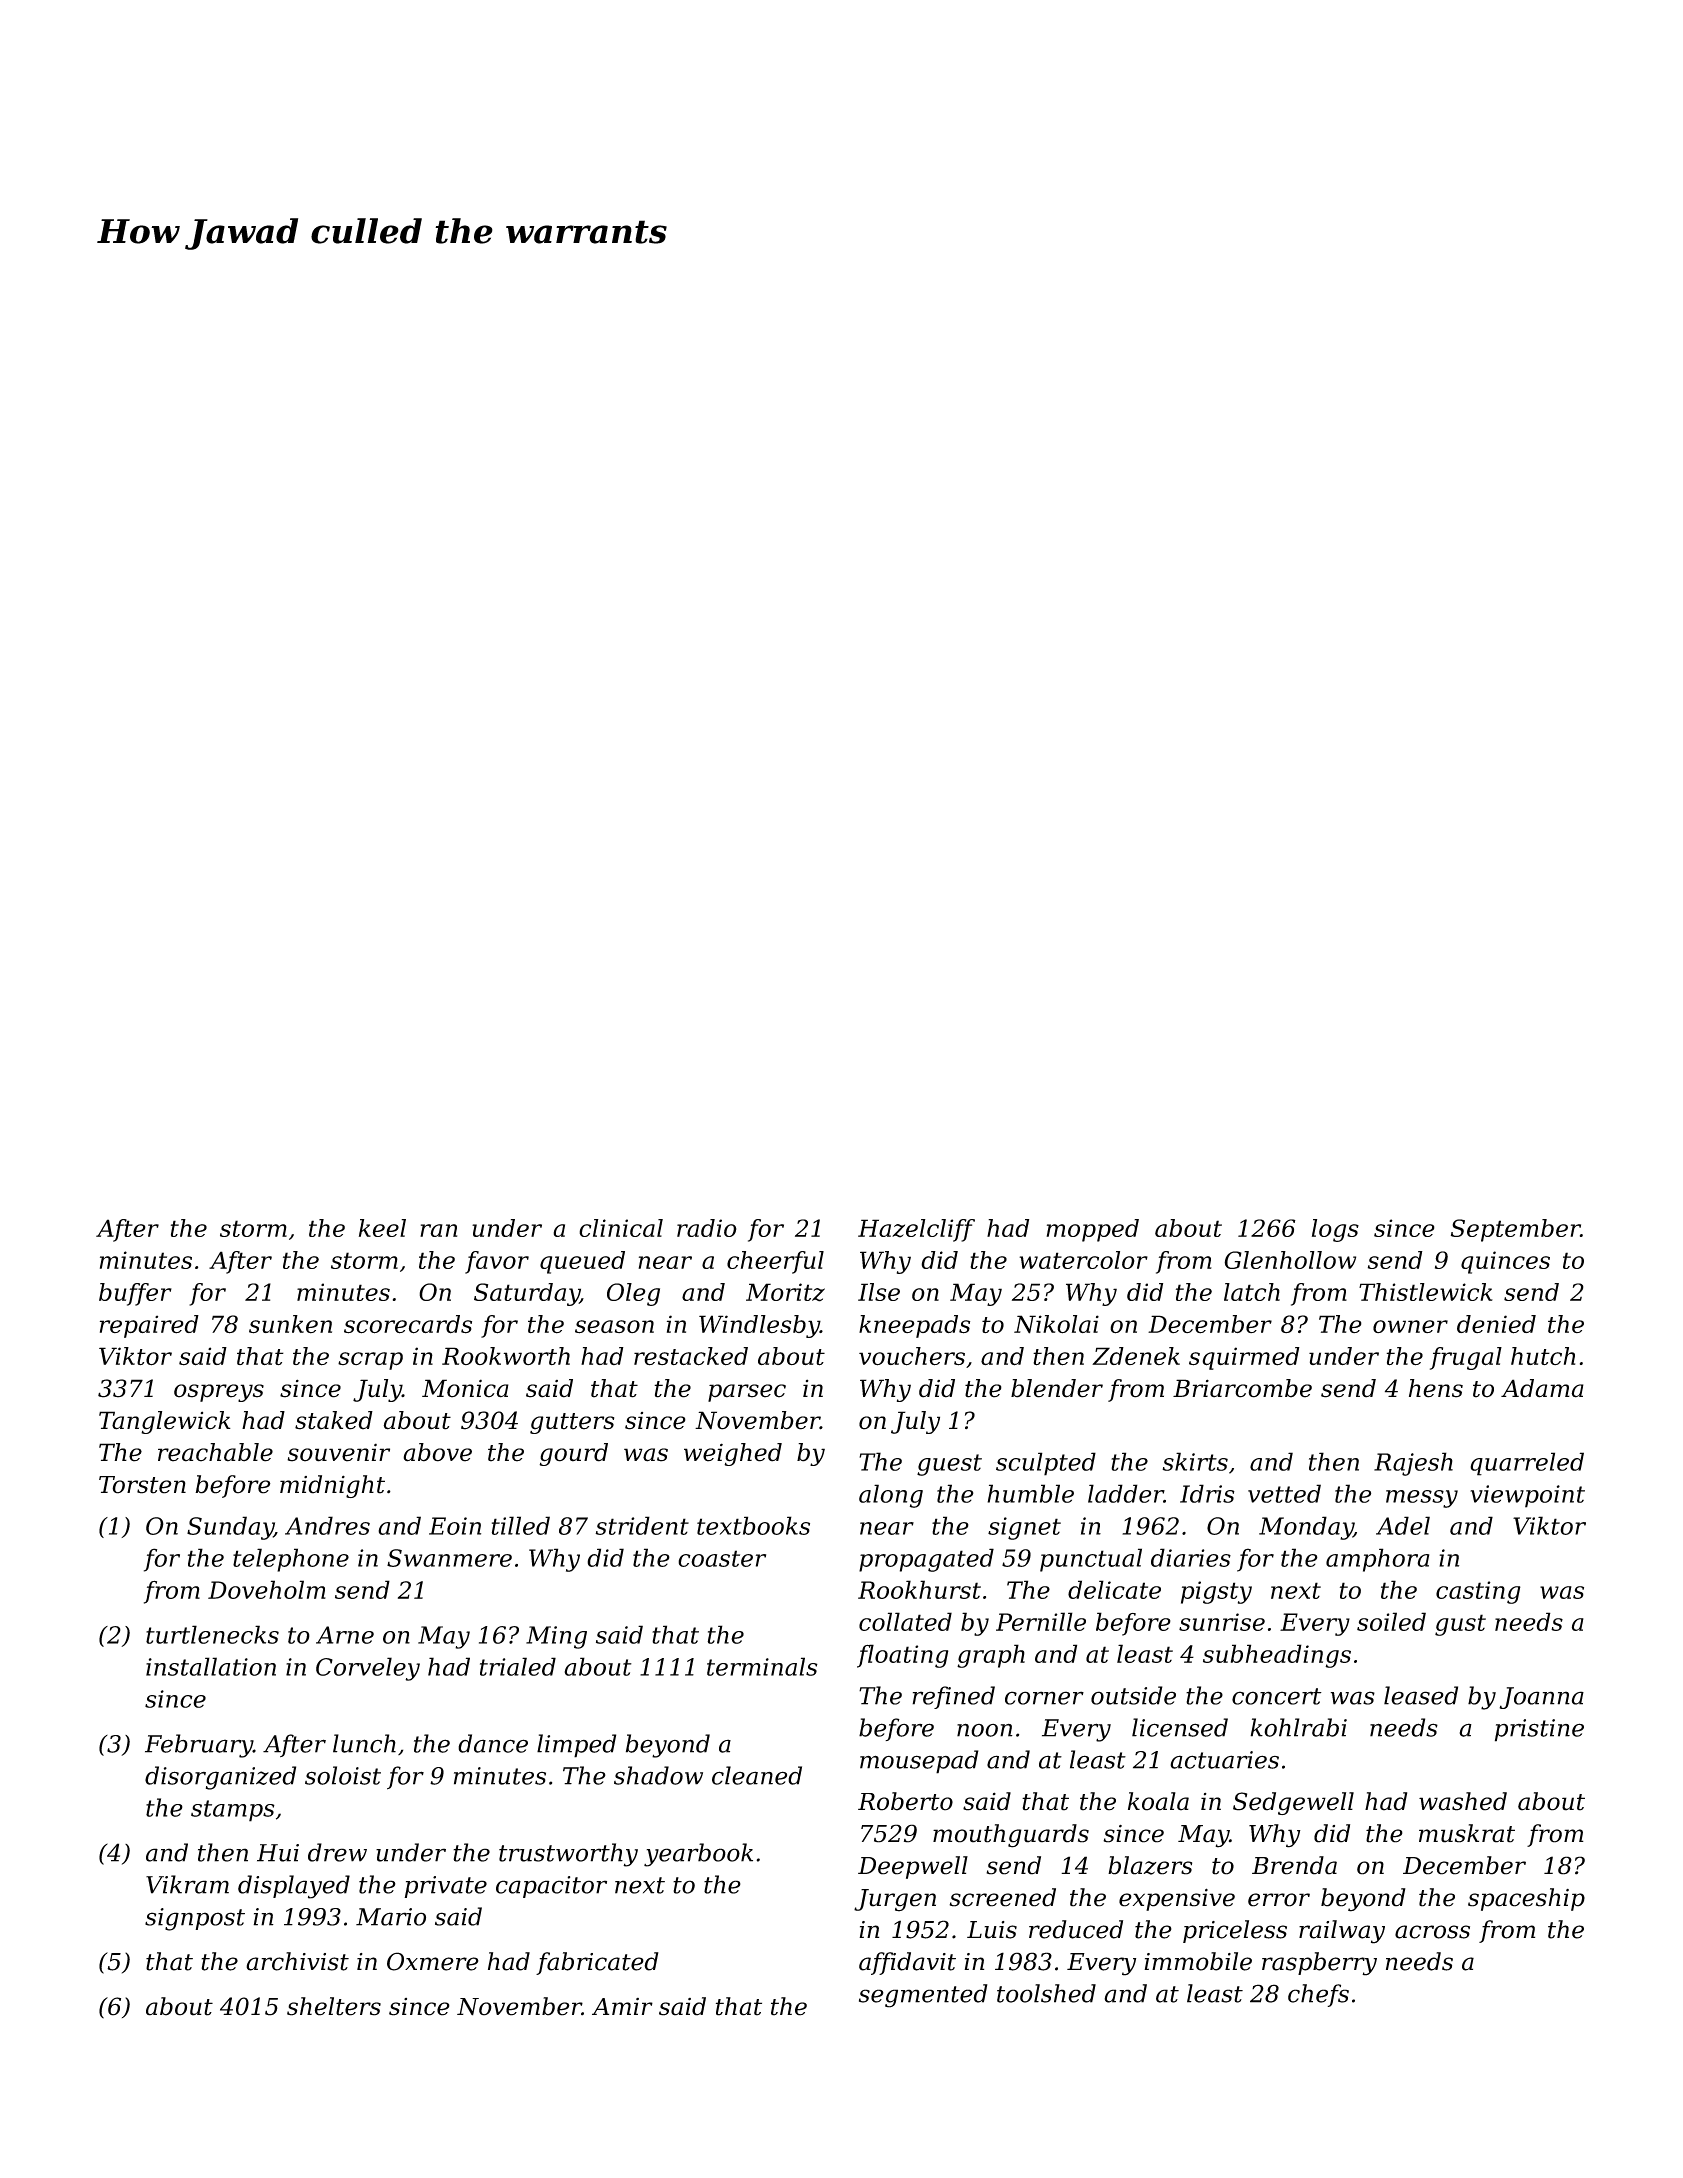 The image size is (1683, 2178). I want to click on Nikolai, so click(1056, 1324).
